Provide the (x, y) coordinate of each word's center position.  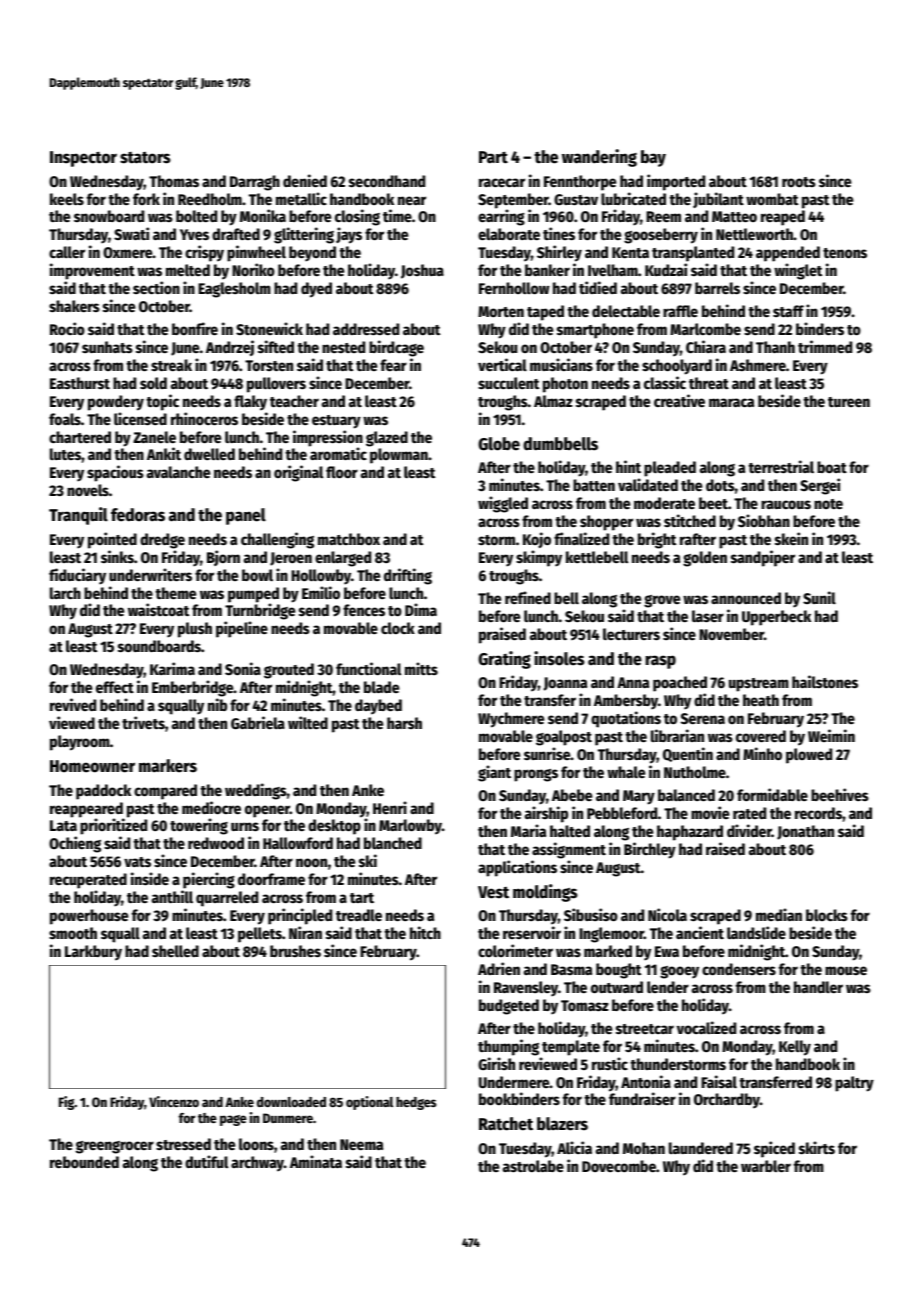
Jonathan (805, 832)
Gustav (576, 199)
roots (799, 182)
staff (788, 311)
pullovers (276, 385)
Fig (67, 1103)
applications (517, 868)
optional (369, 1103)
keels (67, 199)
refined (528, 597)
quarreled (227, 899)
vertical (502, 364)
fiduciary (77, 576)
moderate (664, 503)
